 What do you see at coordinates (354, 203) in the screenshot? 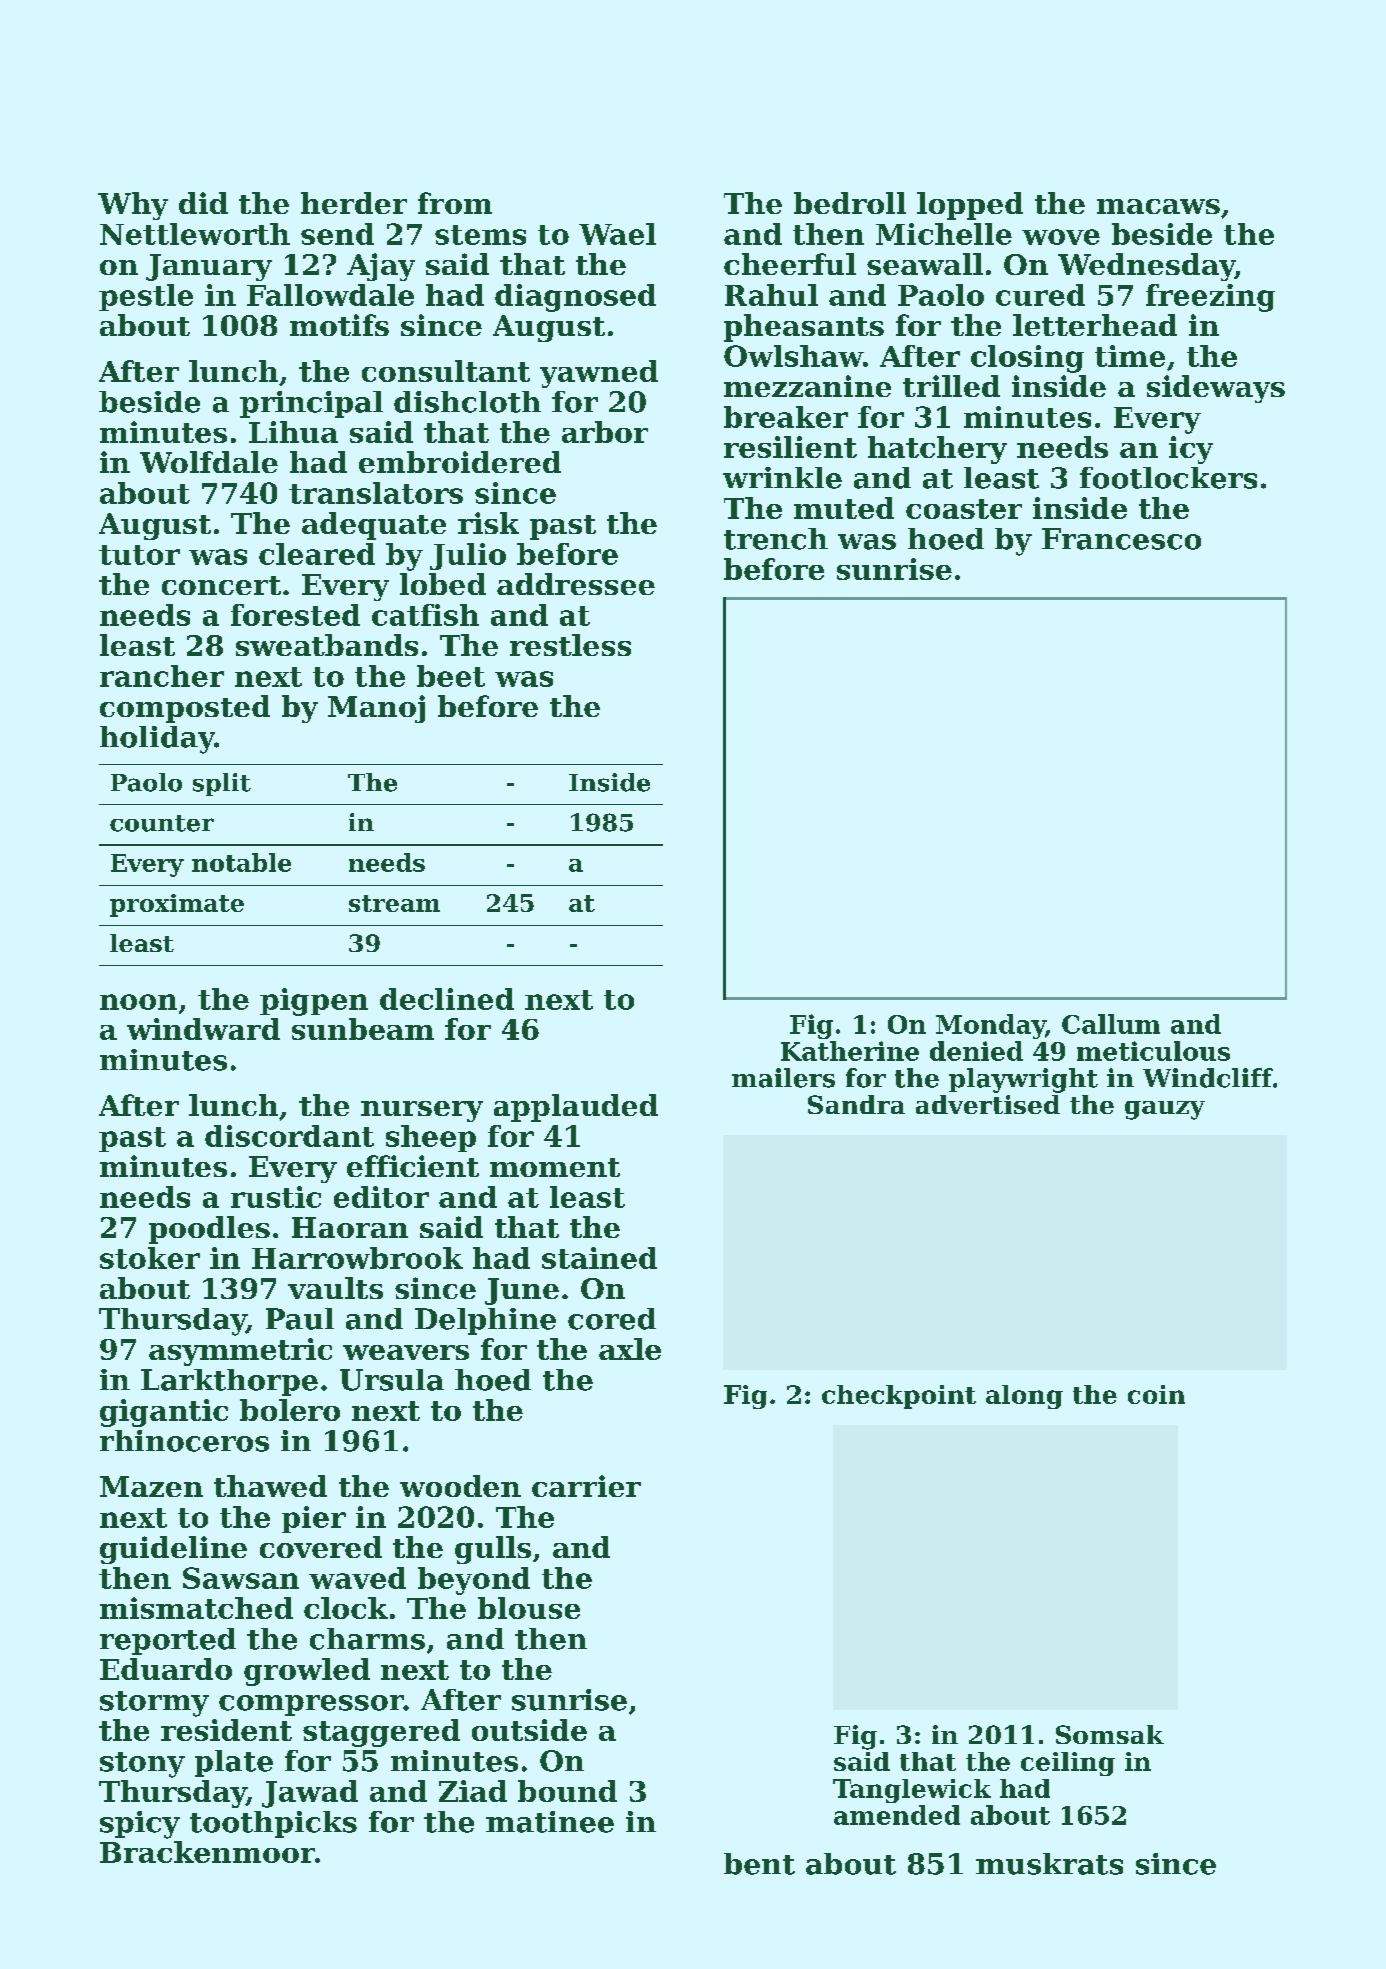
I see `herder` at bounding box center [354, 203].
